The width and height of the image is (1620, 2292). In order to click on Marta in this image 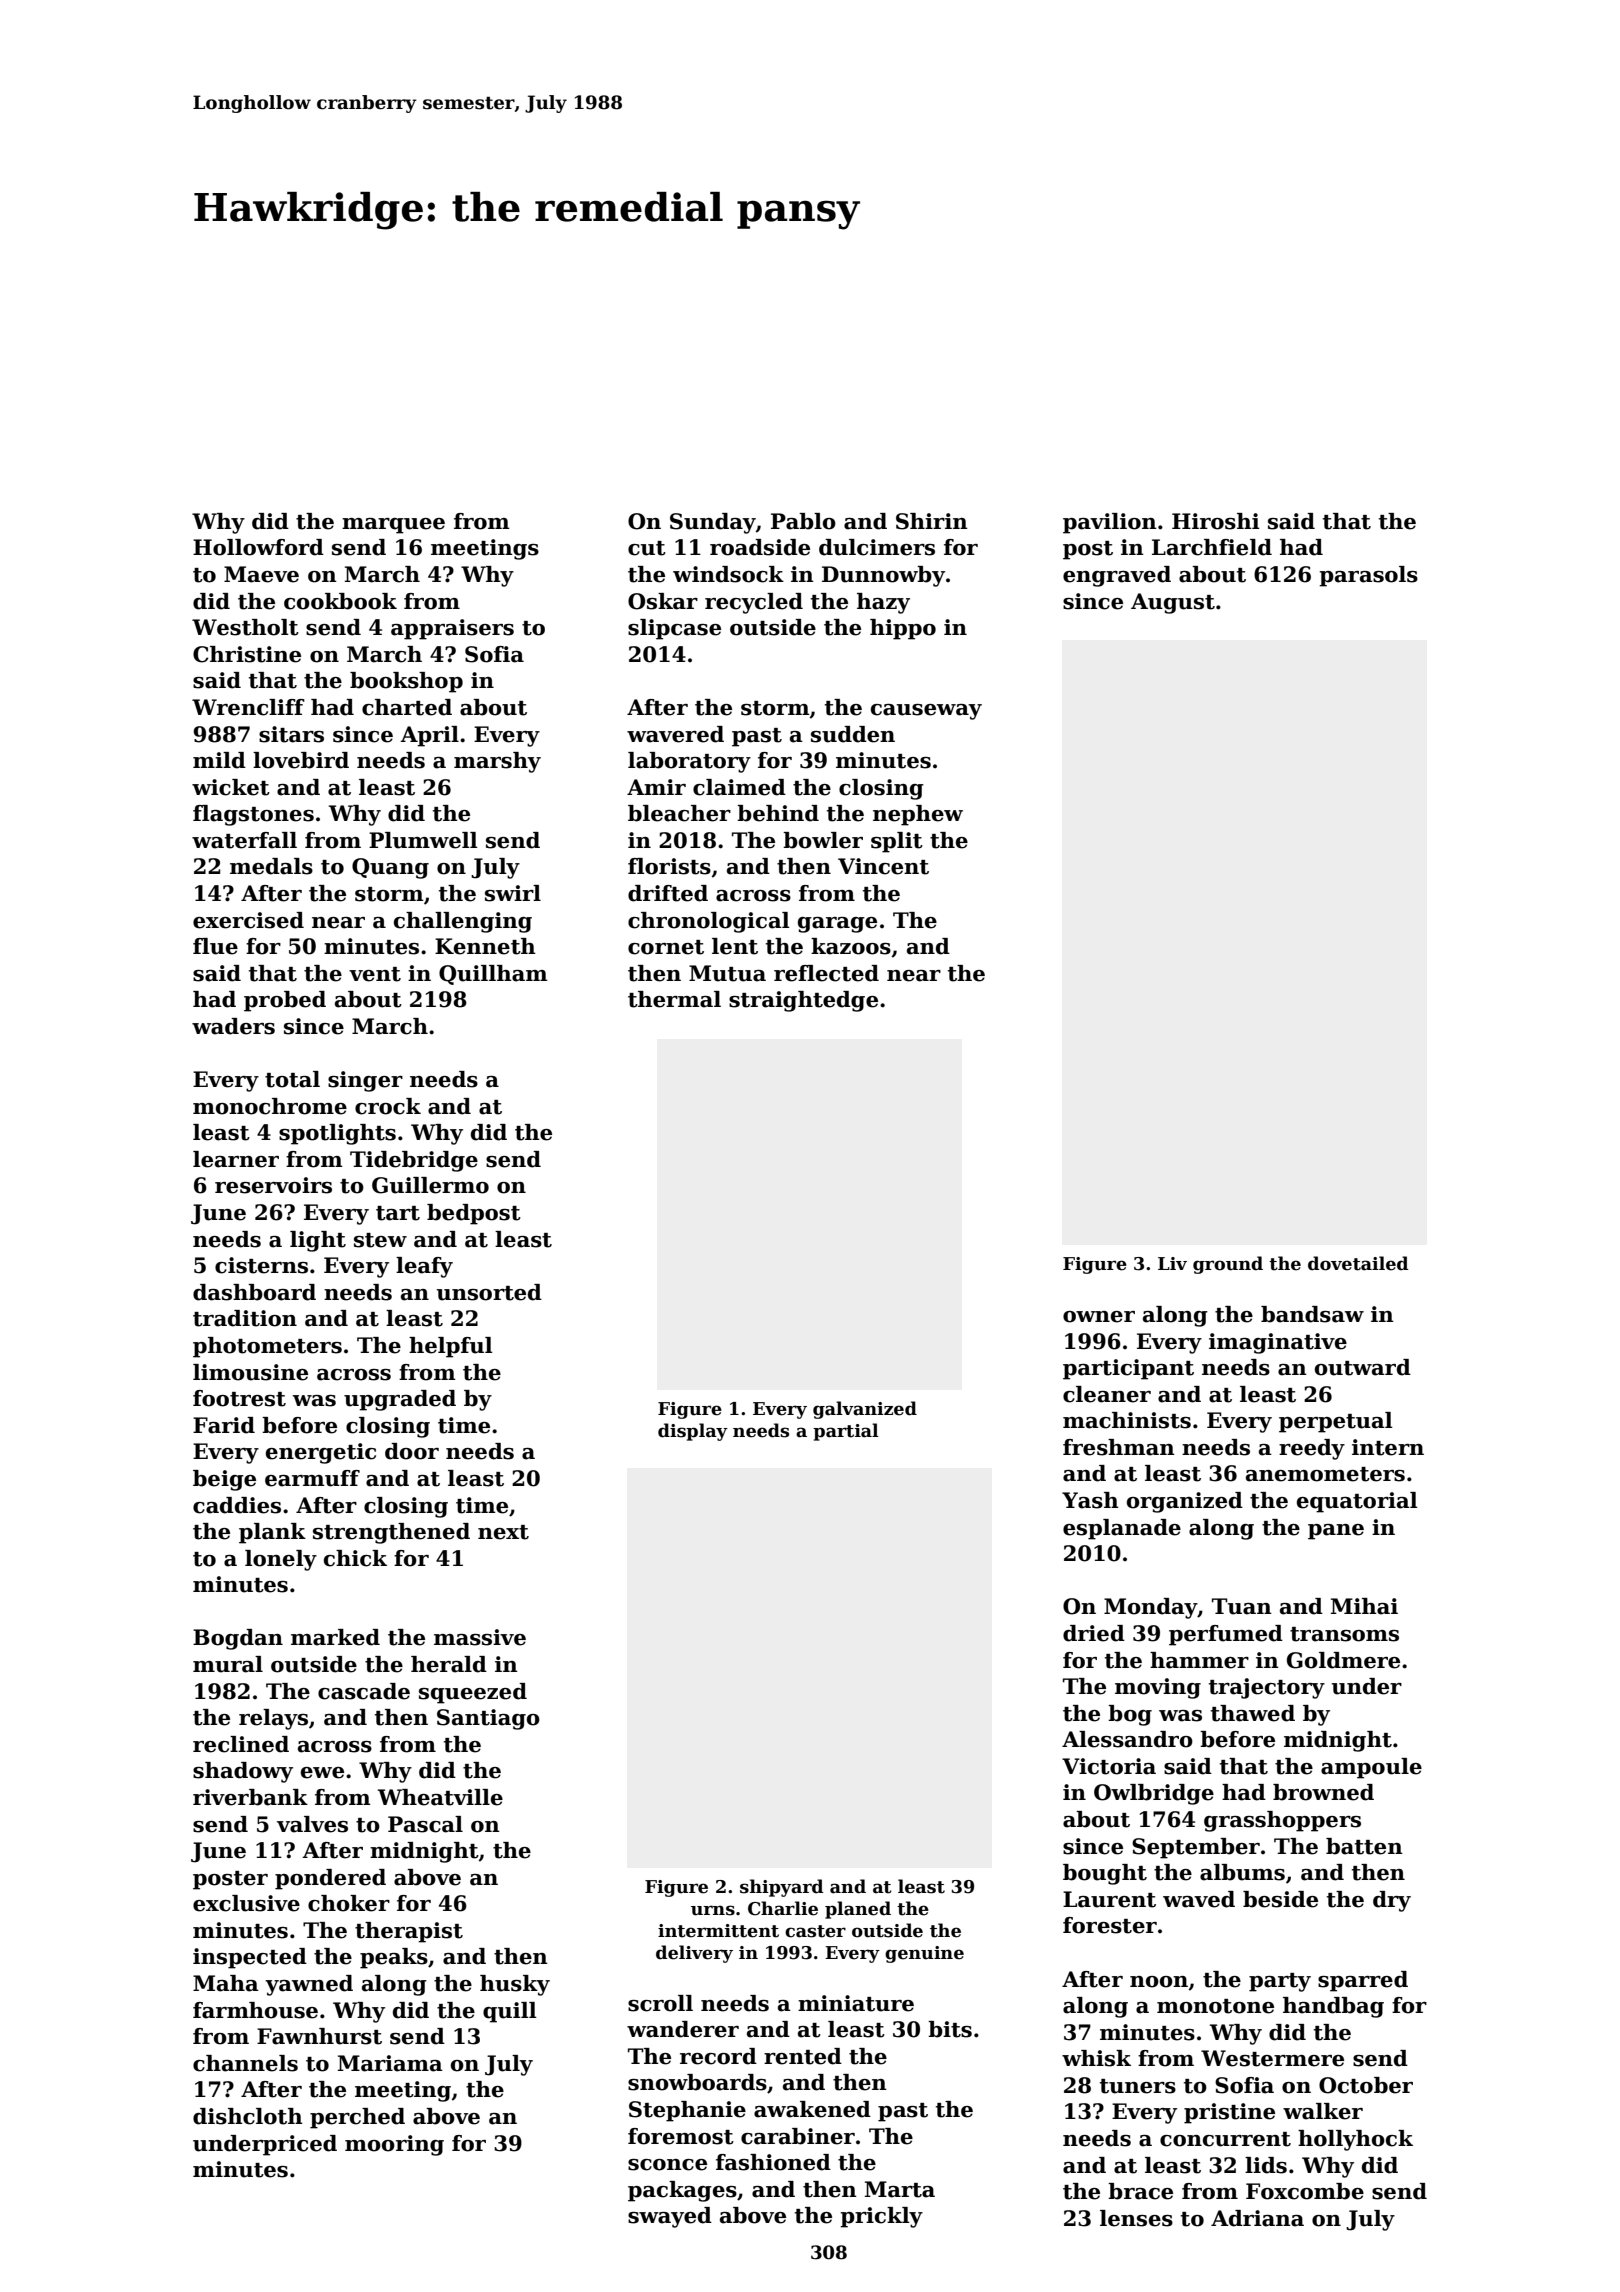, I will do `click(900, 2189)`.
